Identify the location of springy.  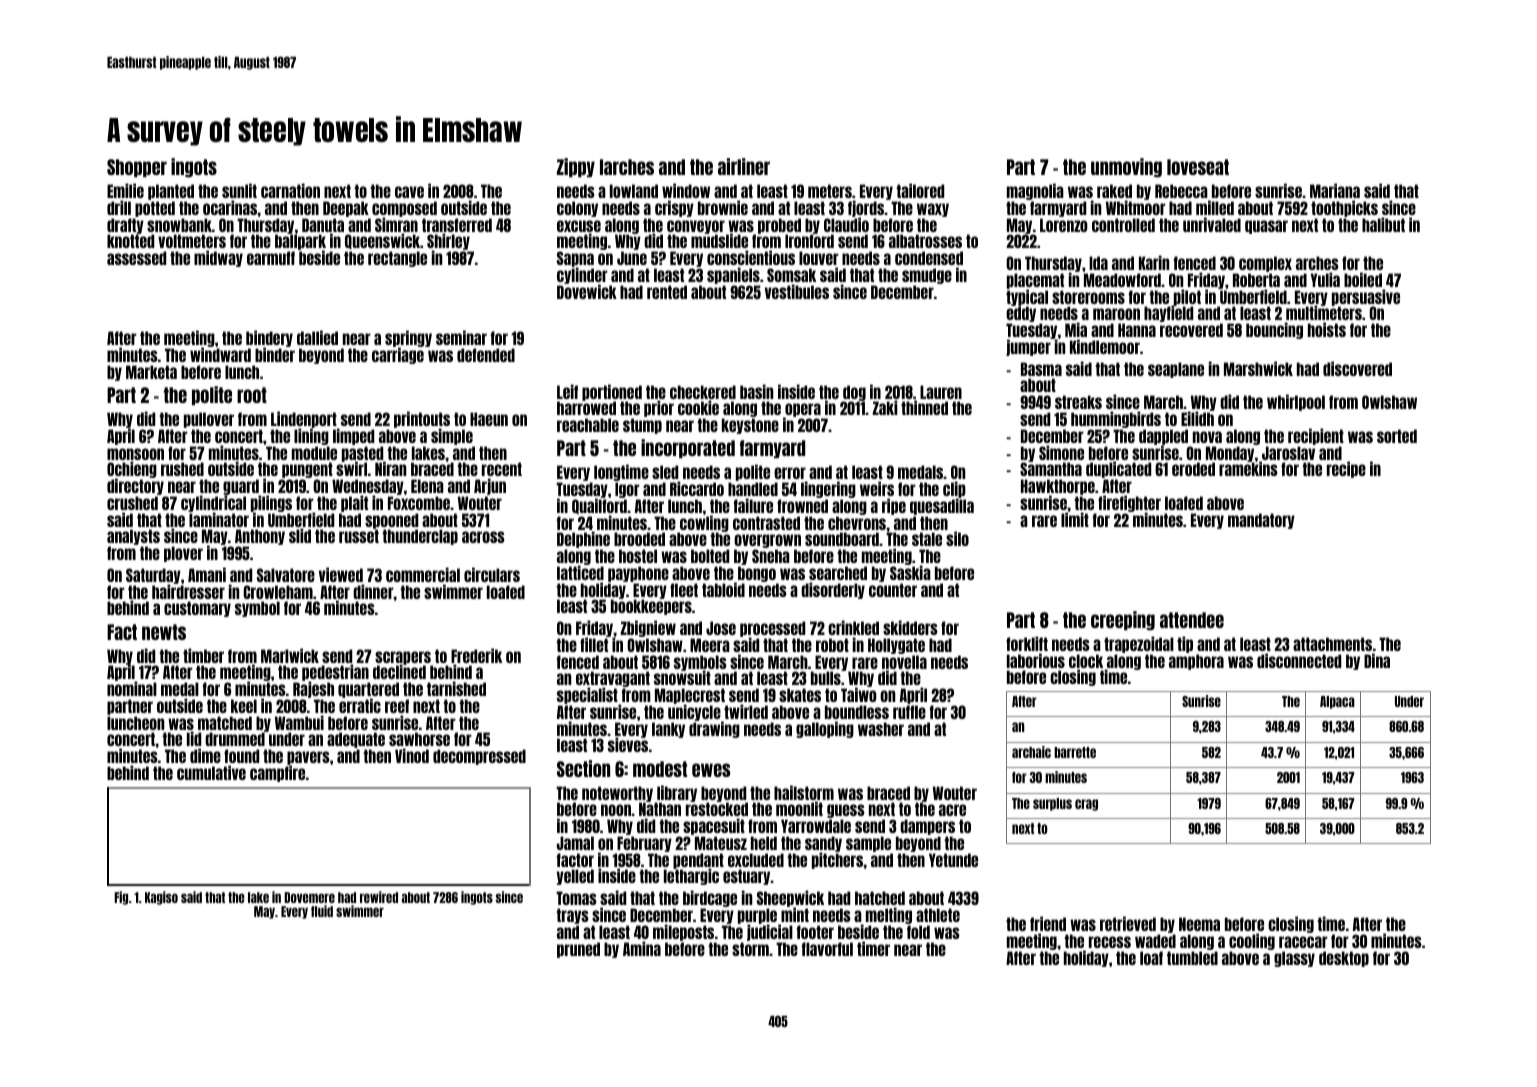
(408, 339).
